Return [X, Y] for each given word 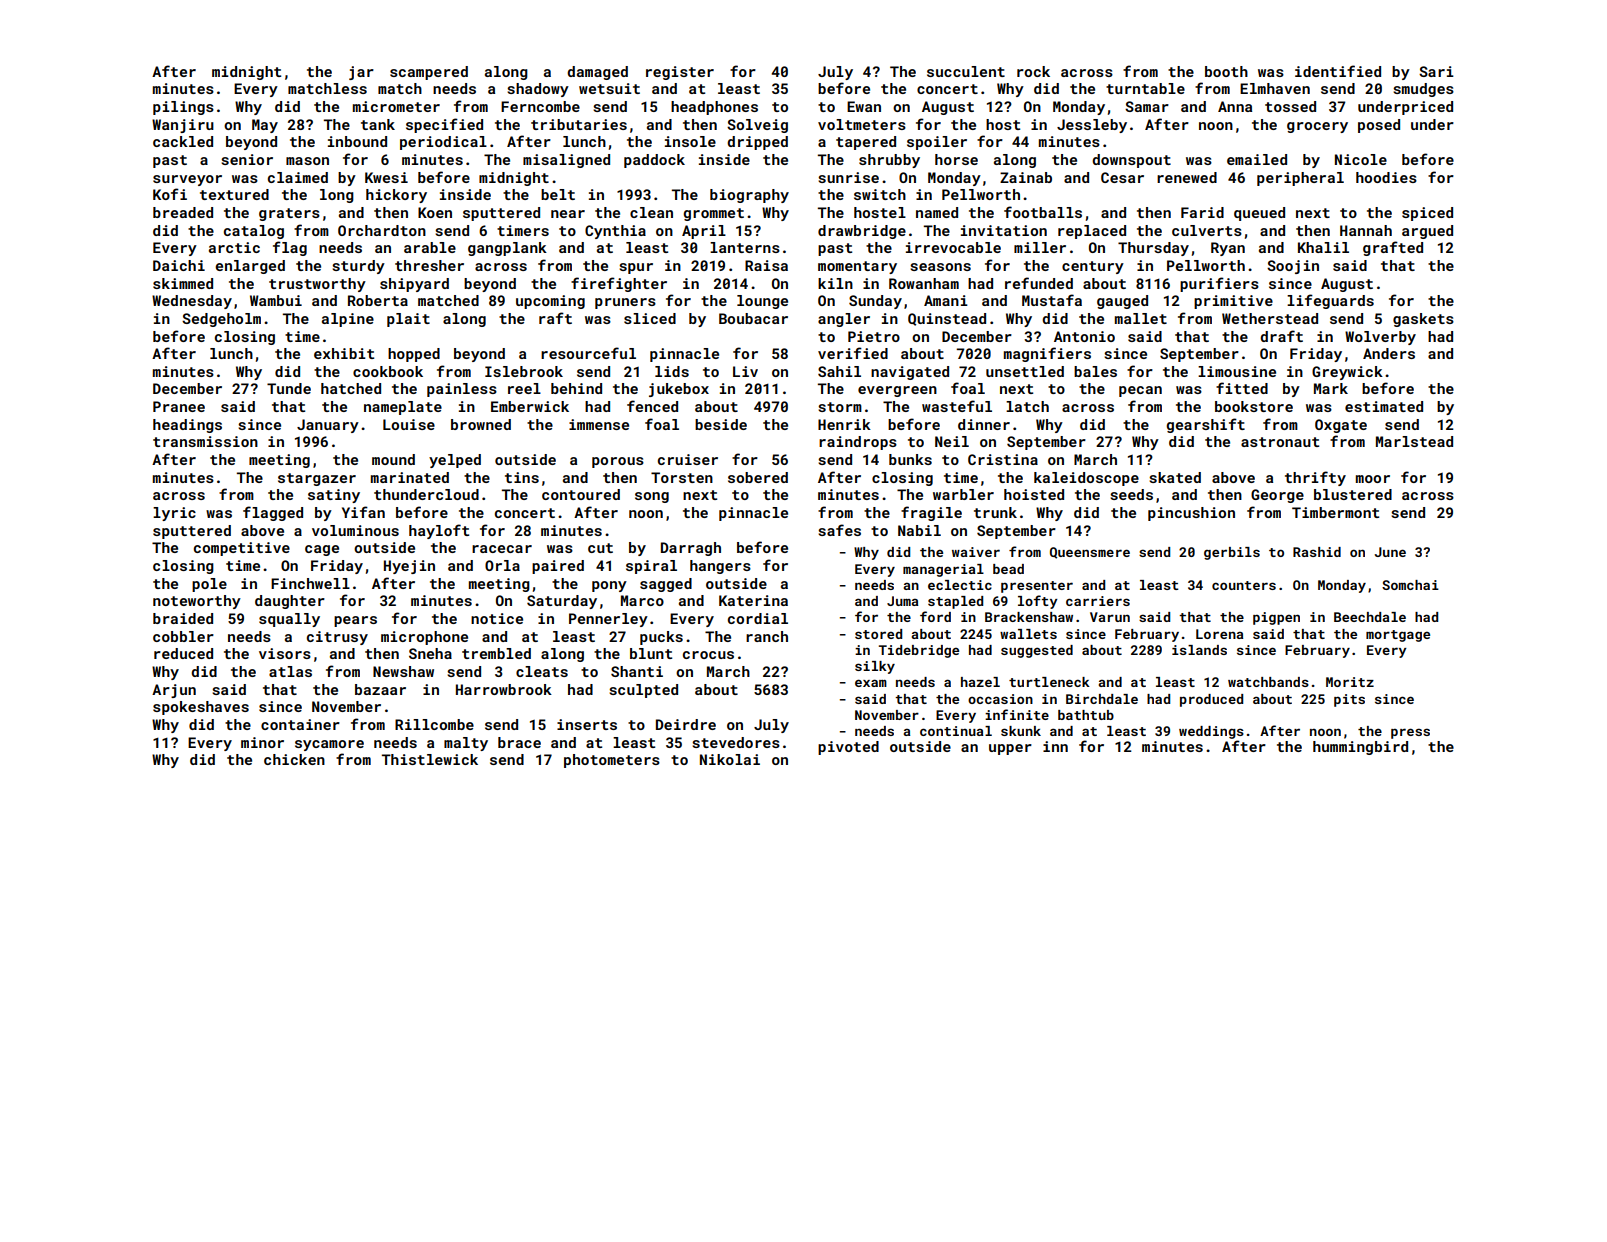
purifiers [1219, 284]
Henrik [844, 424]
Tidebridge [919, 651]
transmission [205, 441]
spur [636, 268]
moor [1373, 479]
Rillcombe [434, 724]
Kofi [170, 194]
